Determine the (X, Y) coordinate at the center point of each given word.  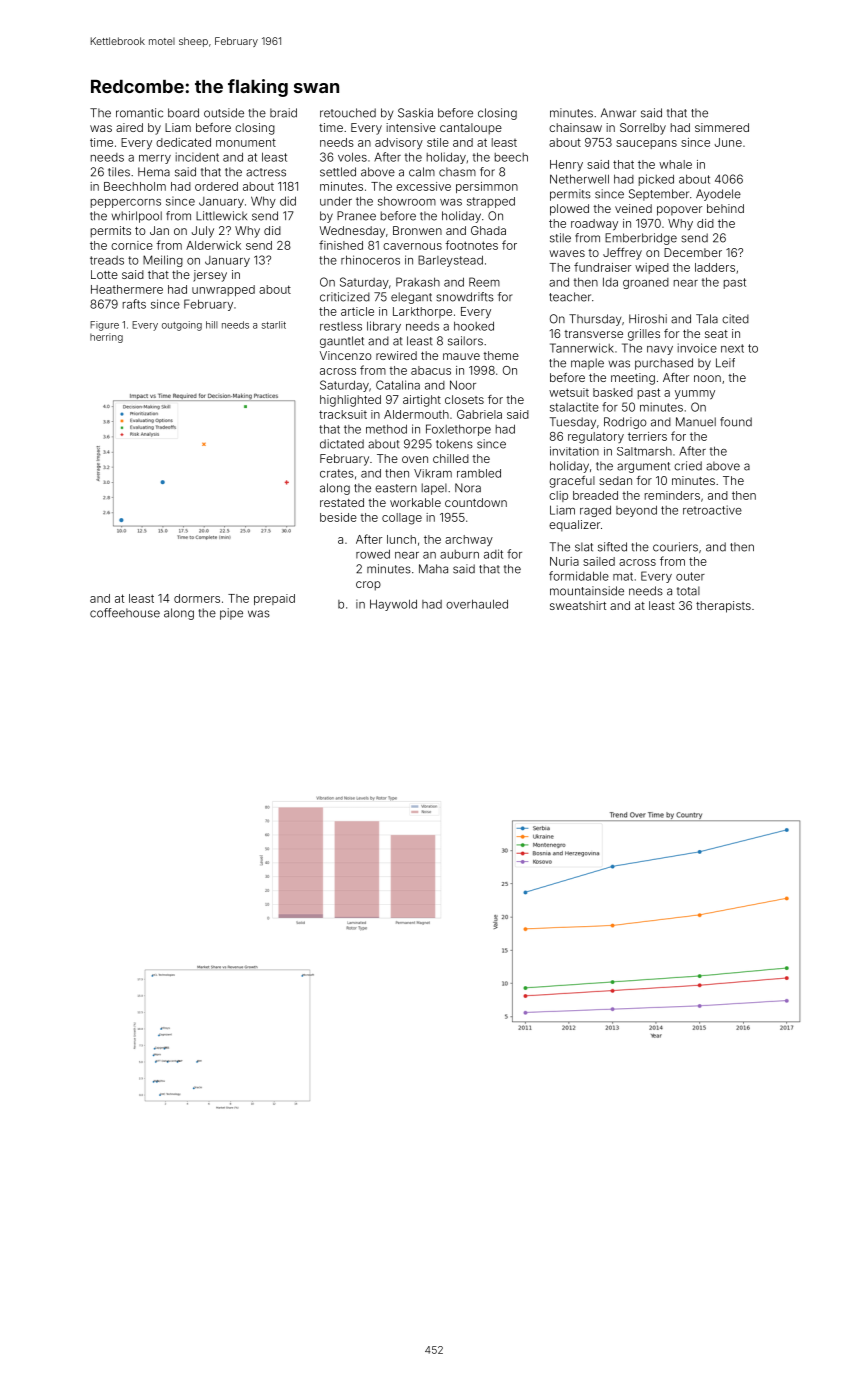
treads (107, 260)
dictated (342, 444)
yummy (695, 395)
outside (224, 113)
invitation (574, 451)
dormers (197, 598)
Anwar (618, 113)
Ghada (488, 230)
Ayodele (718, 195)
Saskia (415, 113)
